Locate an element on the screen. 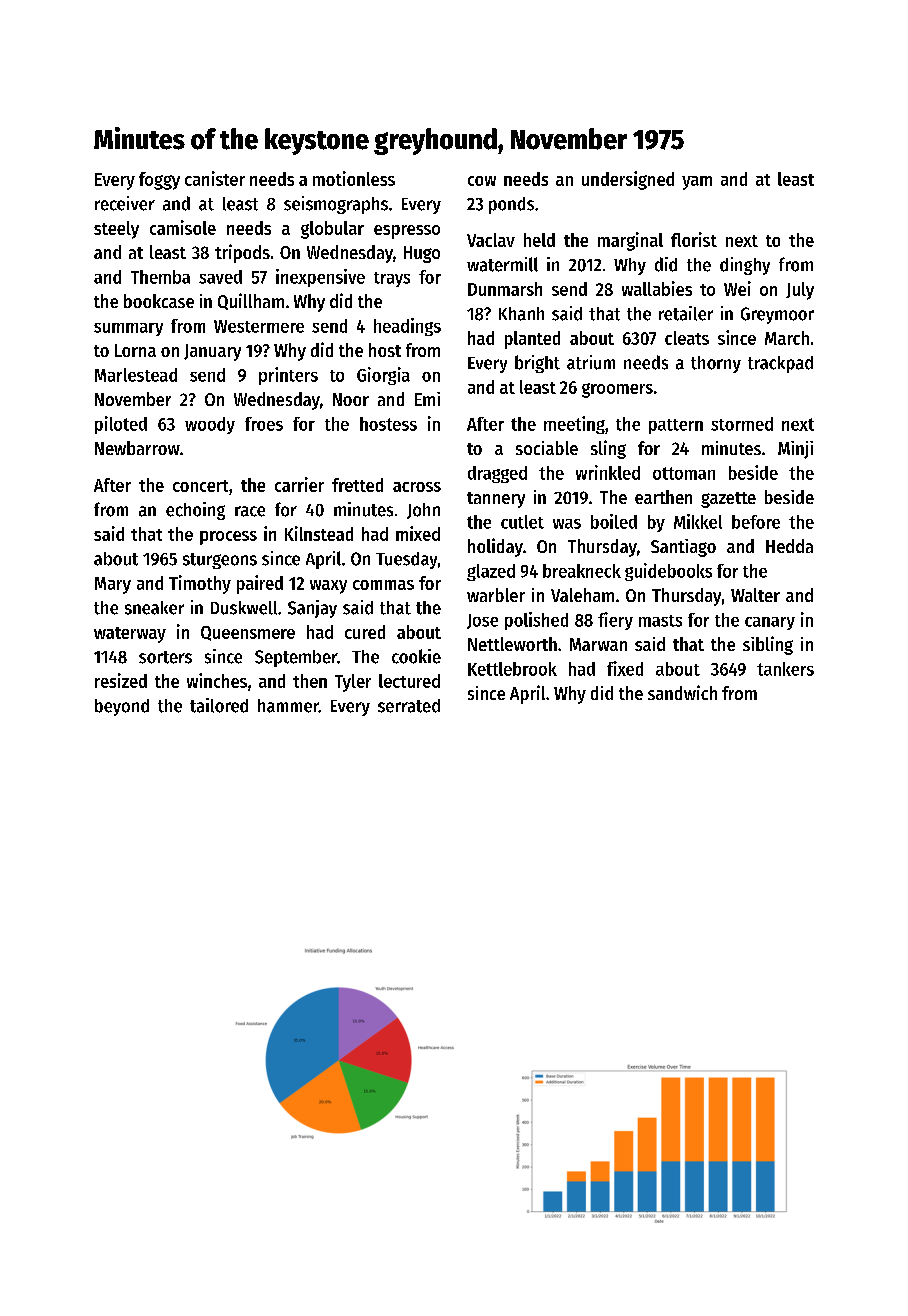 The height and width of the screenshot is (1316, 908). masts is located at coordinates (660, 621).
